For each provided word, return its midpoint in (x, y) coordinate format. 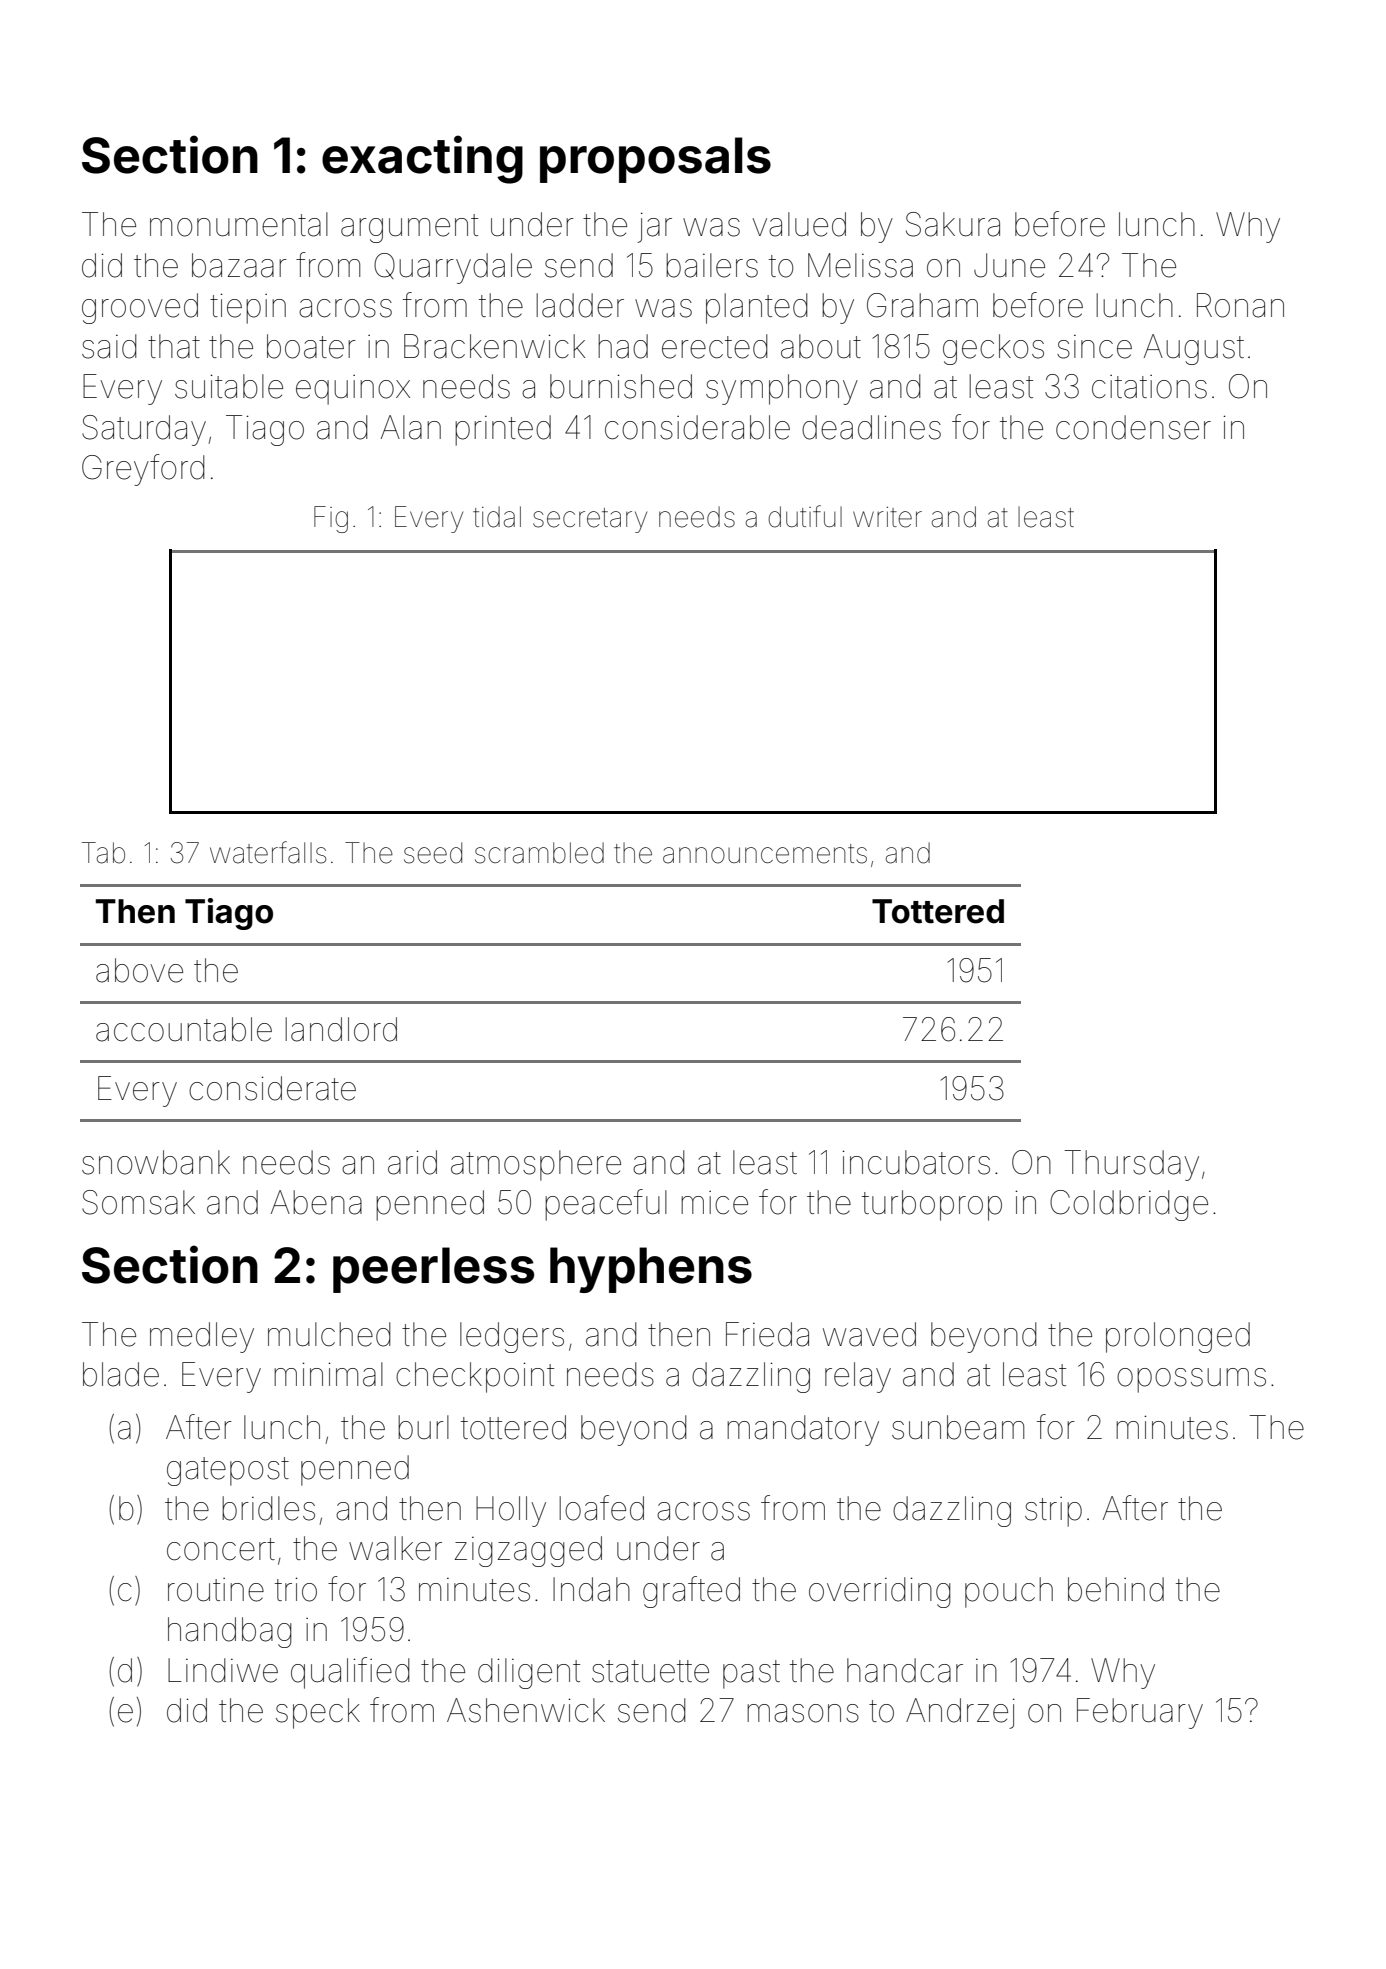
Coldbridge (1129, 1205)
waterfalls (268, 852)
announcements (765, 854)
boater (311, 346)
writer (887, 517)
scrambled (539, 853)
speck (318, 1713)
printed (503, 430)
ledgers (512, 1337)
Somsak (138, 1202)
